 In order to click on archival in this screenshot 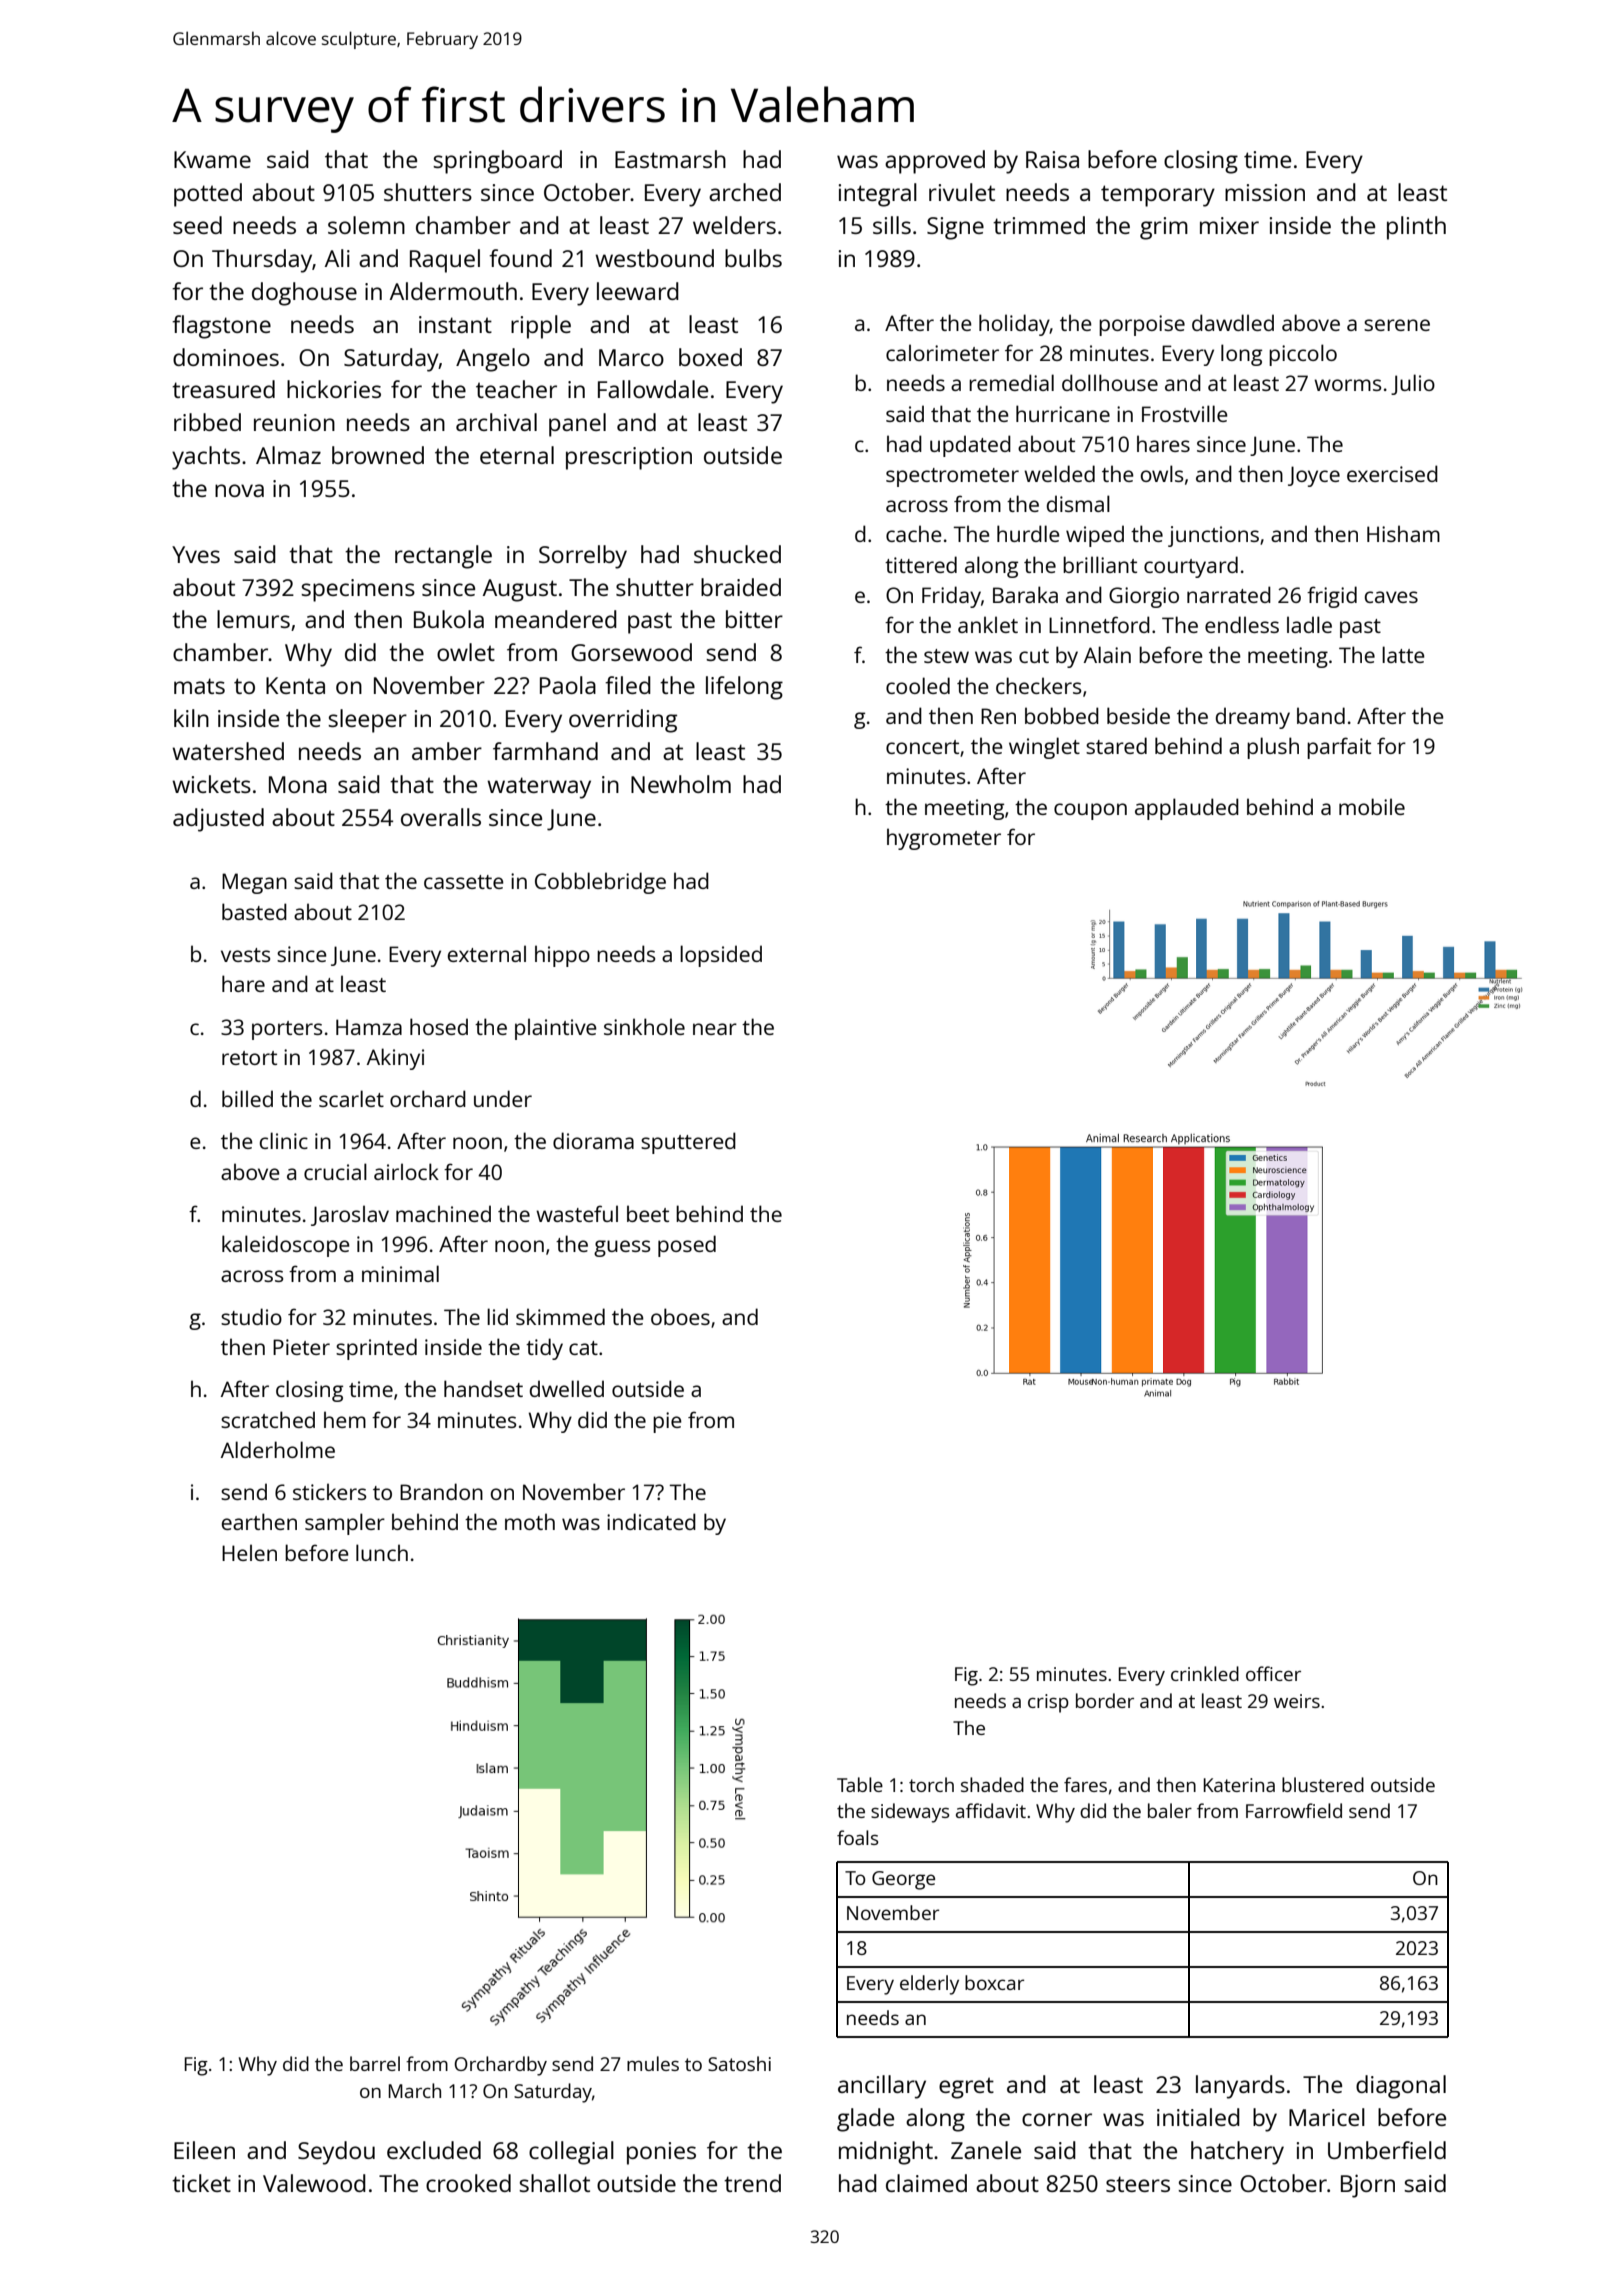, I will do `click(496, 422)`.
